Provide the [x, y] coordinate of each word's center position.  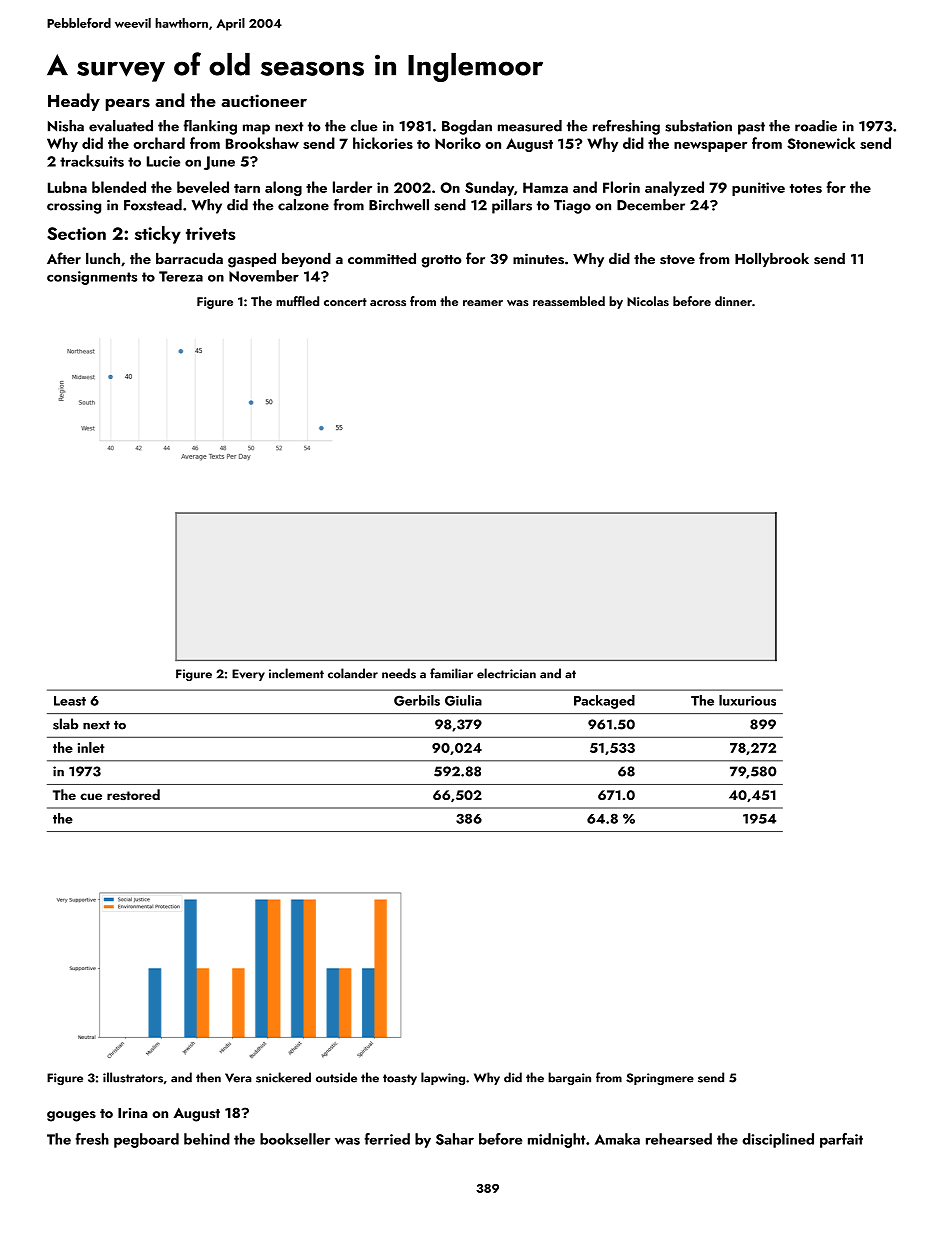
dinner [733, 301]
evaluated [121, 126]
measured [530, 126]
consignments [92, 278]
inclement [296, 673]
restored [133, 795]
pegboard [146, 1140]
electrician [506, 673]
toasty [400, 1079]
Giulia [463, 700]
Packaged [604, 702]
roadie [816, 126]
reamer [483, 303]
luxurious [747, 700]
